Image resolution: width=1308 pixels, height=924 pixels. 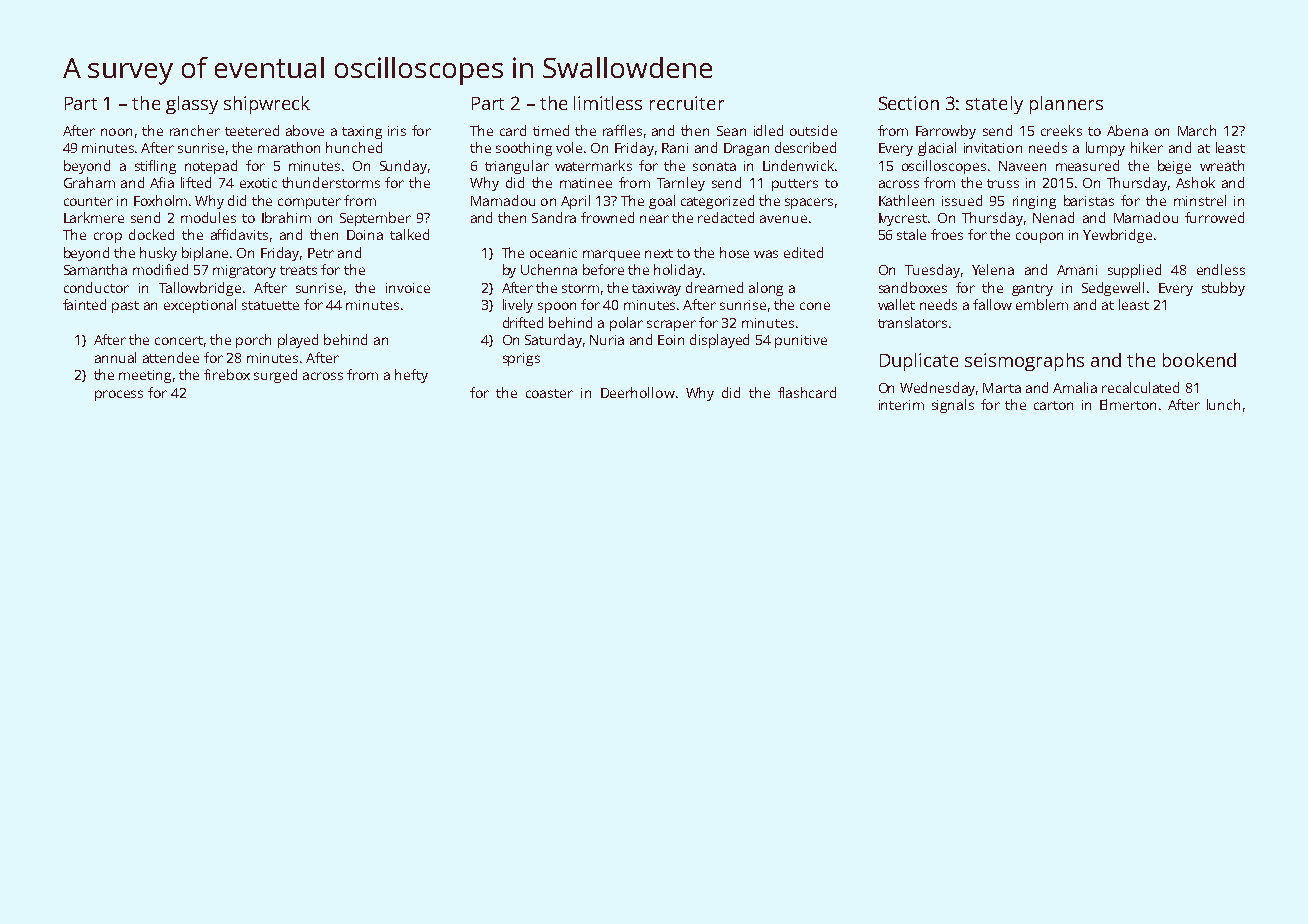 What do you see at coordinates (1053, 405) in the screenshot?
I see `carton` at bounding box center [1053, 405].
